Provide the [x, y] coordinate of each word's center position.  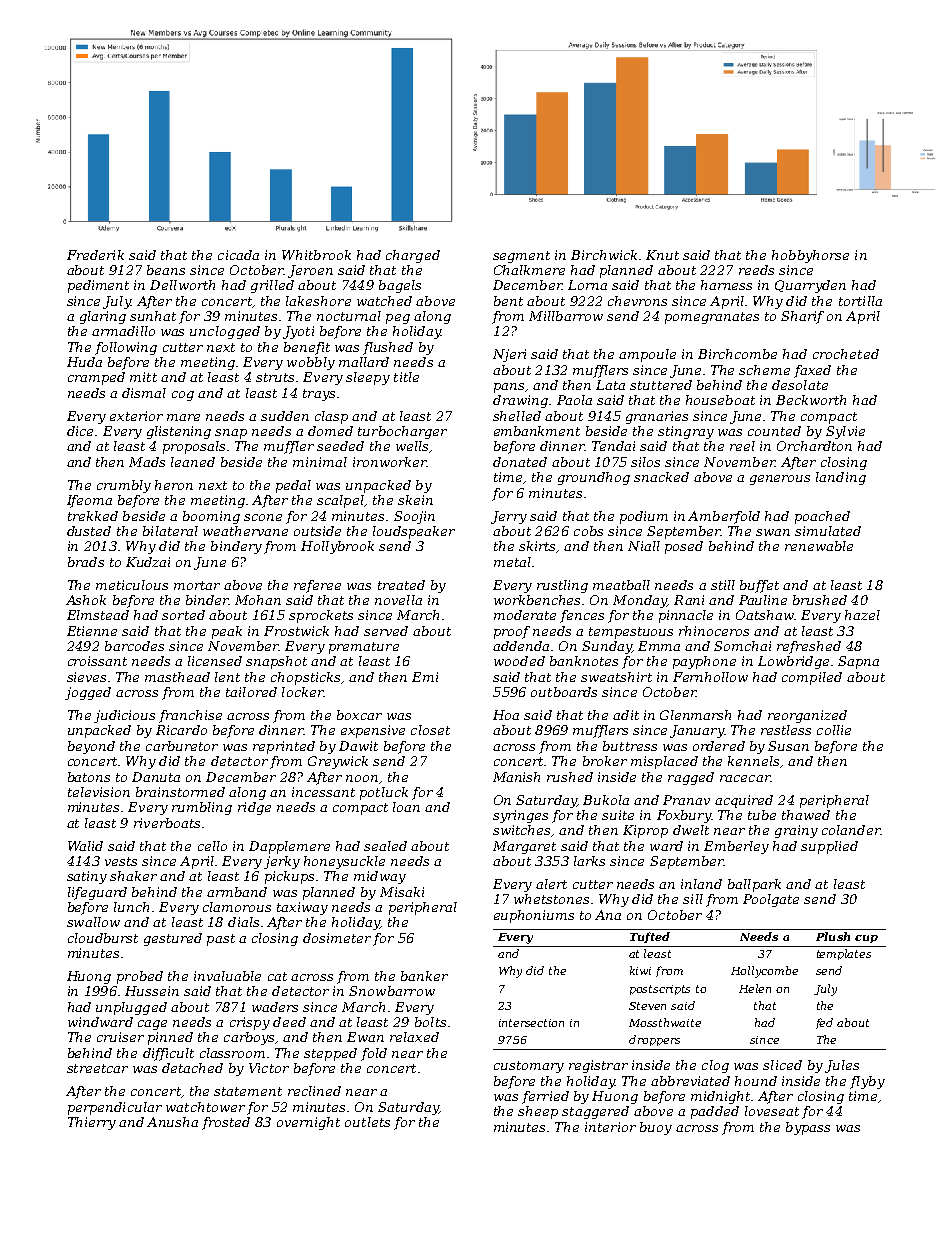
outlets [367, 1122]
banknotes [584, 661]
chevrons [637, 301]
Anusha [172, 1122]
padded [715, 1112]
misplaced [664, 762]
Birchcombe [737, 354]
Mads [147, 462]
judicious [124, 716]
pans [509, 388]
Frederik [95, 255]
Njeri [509, 355]
